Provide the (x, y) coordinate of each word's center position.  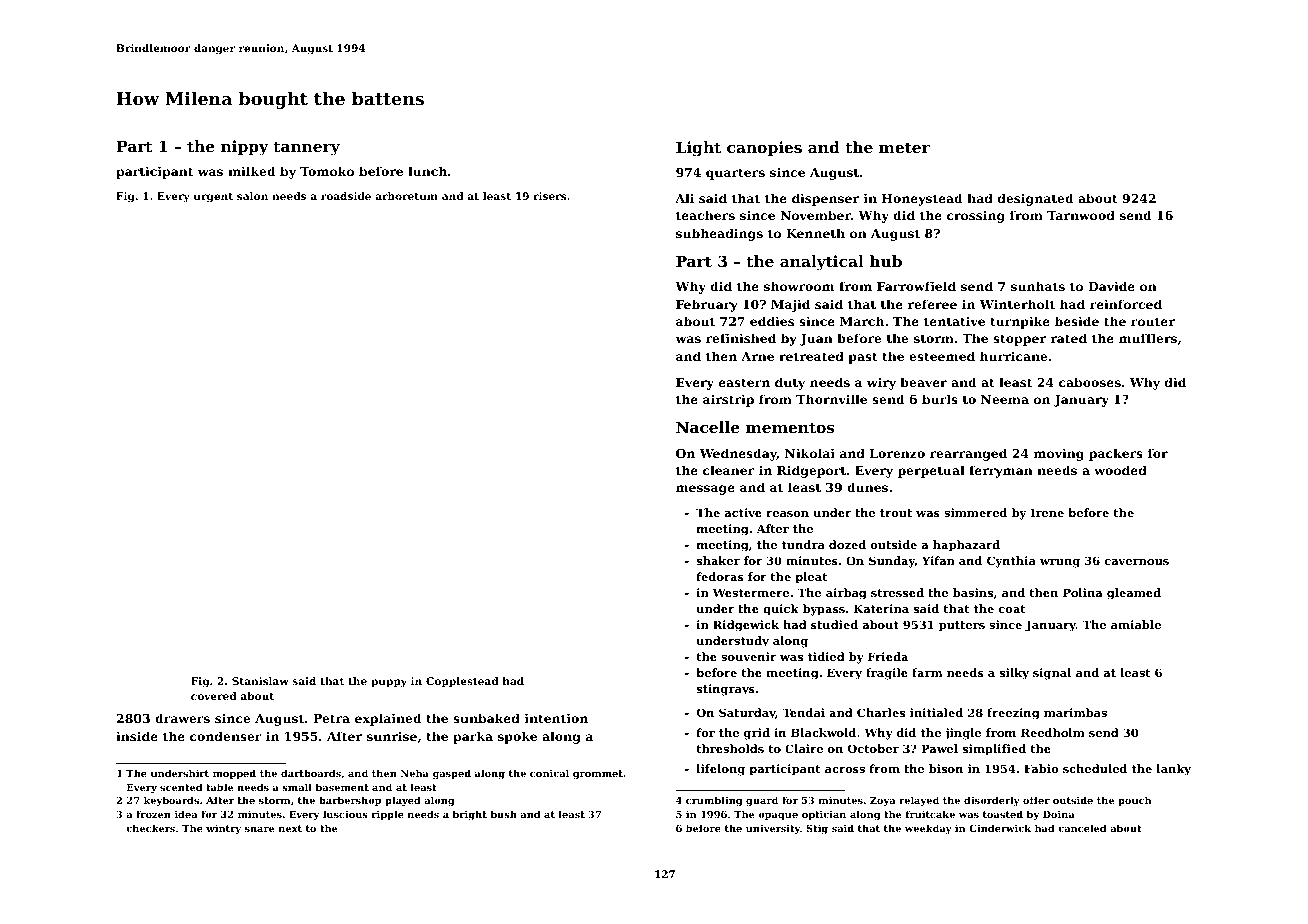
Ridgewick (746, 626)
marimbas (1075, 712)
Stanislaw (260, 681)
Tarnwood (1081, 215)
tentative (954, 321)
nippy (245, 148)
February (707, 305)
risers (549, 196)
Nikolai (810, 453)
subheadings (719, 234)
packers (1116, 454)
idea (186, 814)
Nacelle (708, 427)
